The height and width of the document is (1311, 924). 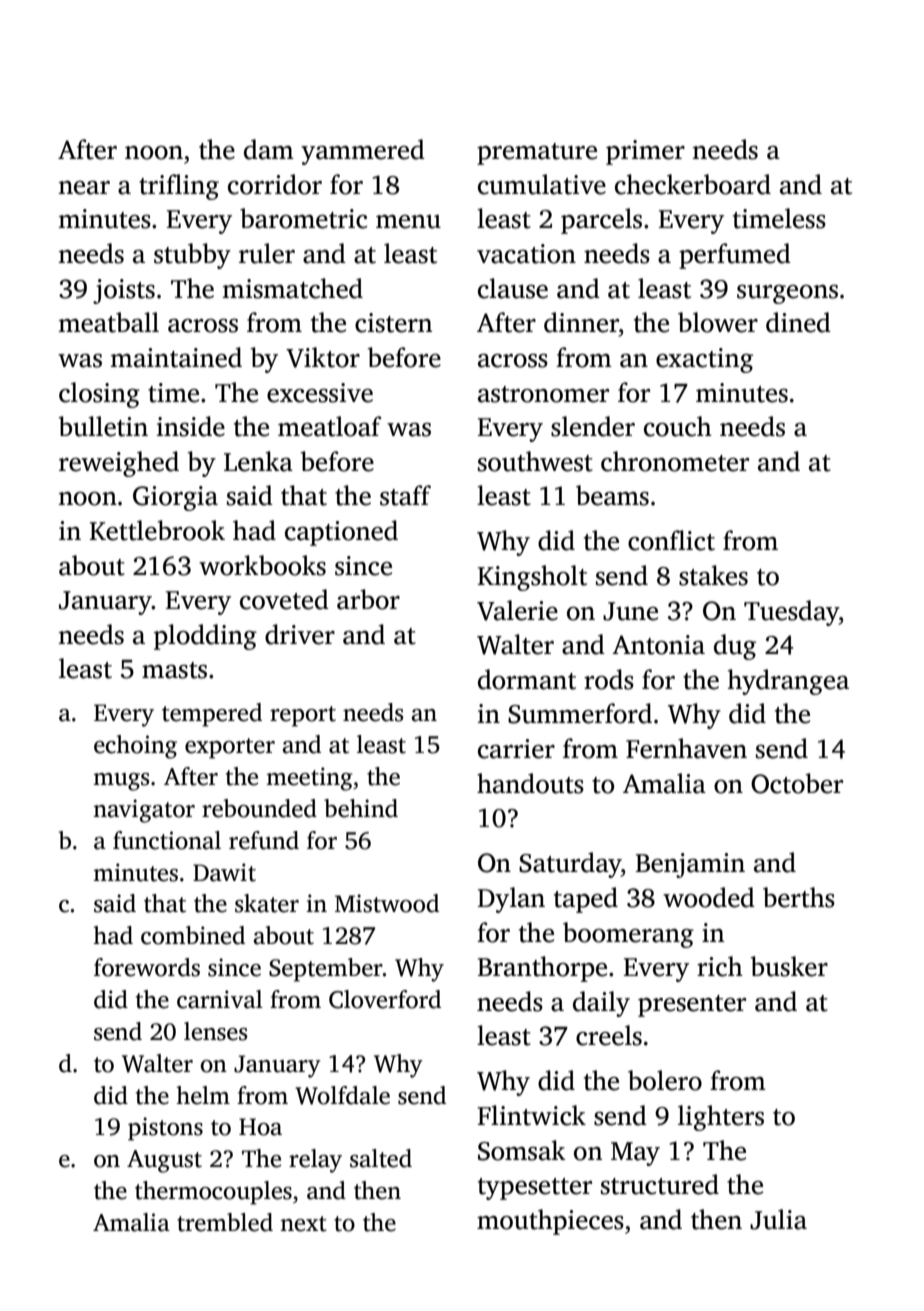 What do you see at coordinates (527, 679) in the document?
I see `dormant` at bounding box center [527, 679].
